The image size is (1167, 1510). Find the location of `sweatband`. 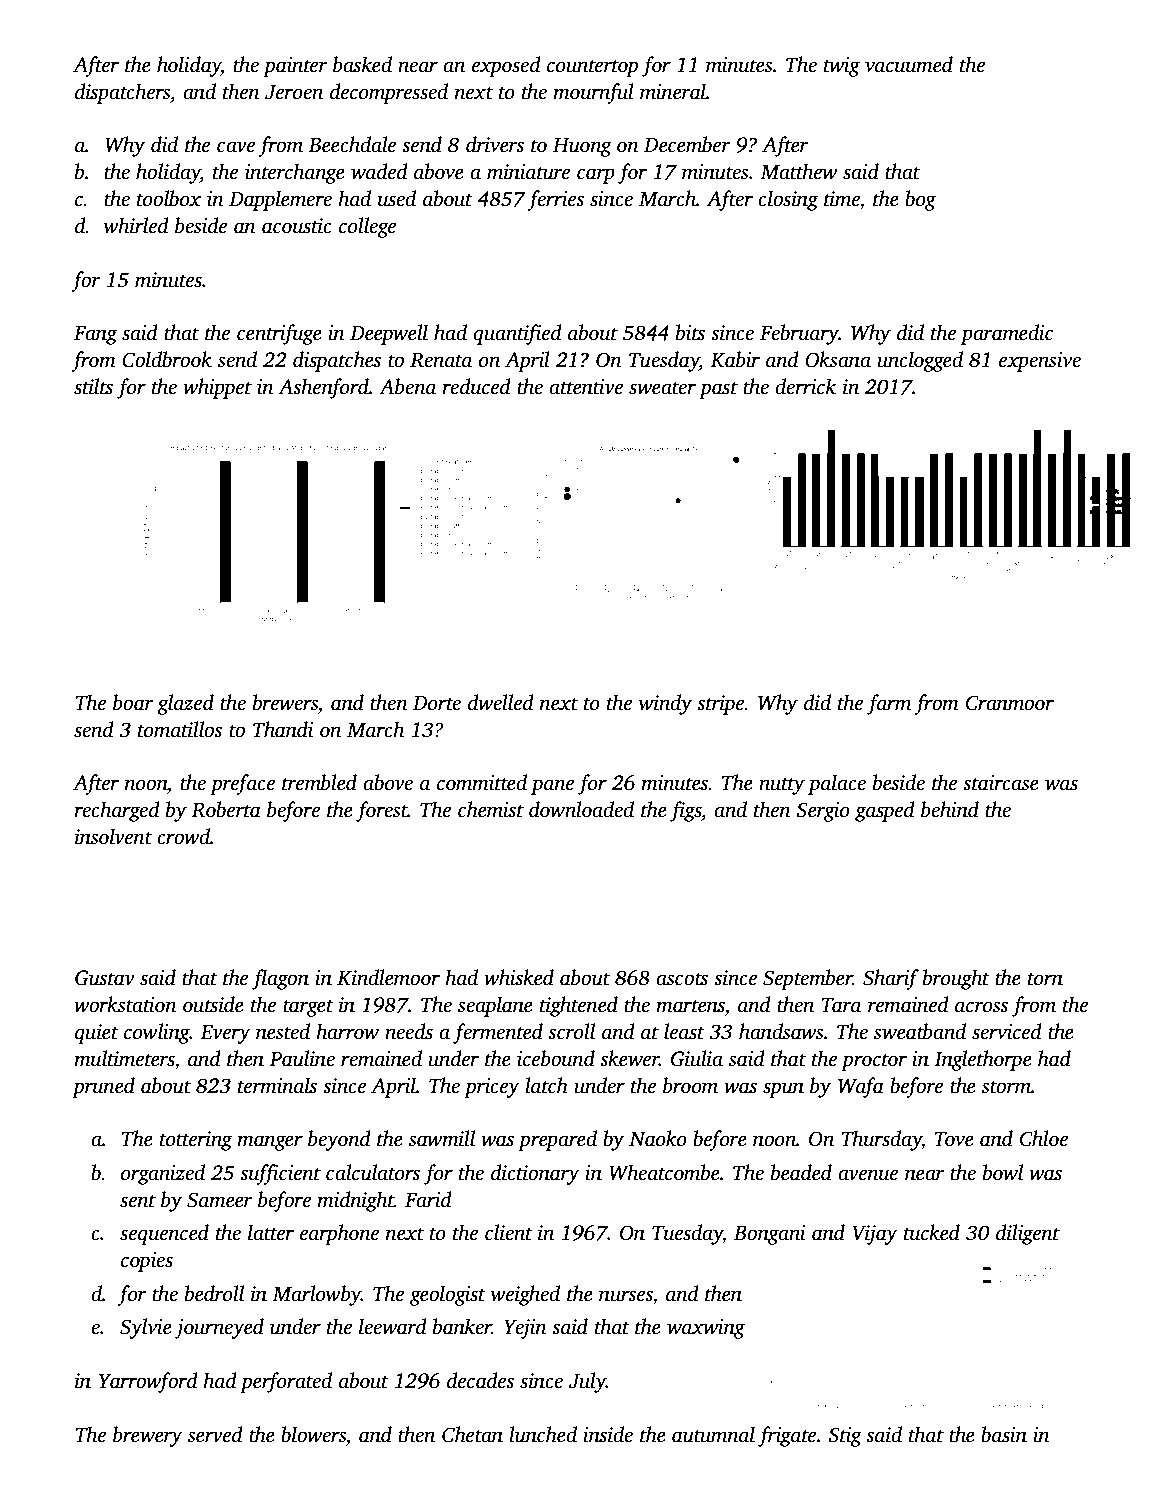

sweatband is located at coordinates (920, 1031).
